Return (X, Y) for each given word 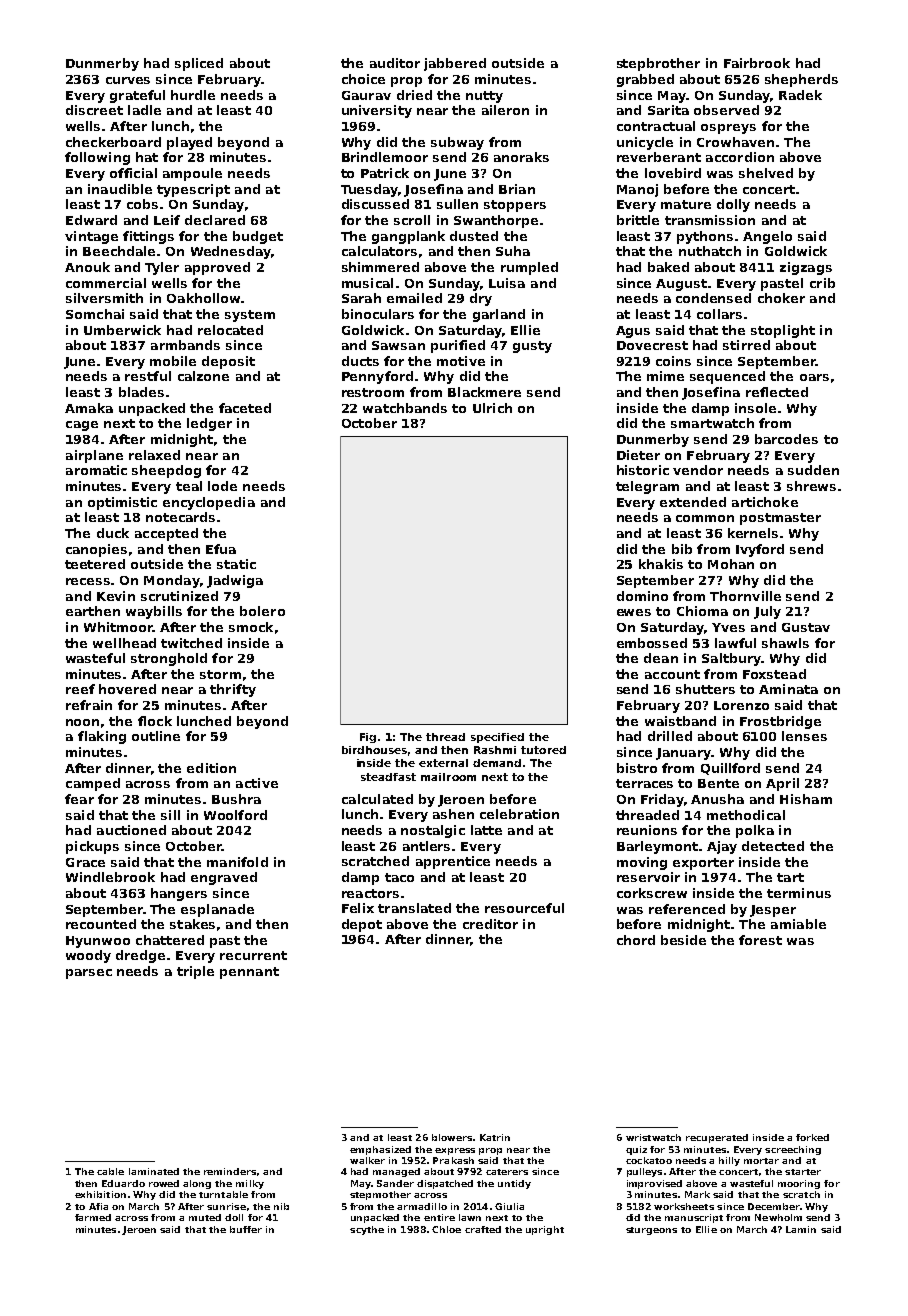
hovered (127, 689)
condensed (713, 298)
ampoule (192, 174)
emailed (414, 298)
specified (497, 738)
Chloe (446, 1229)
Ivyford (760, 550)
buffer (246, 1229)
